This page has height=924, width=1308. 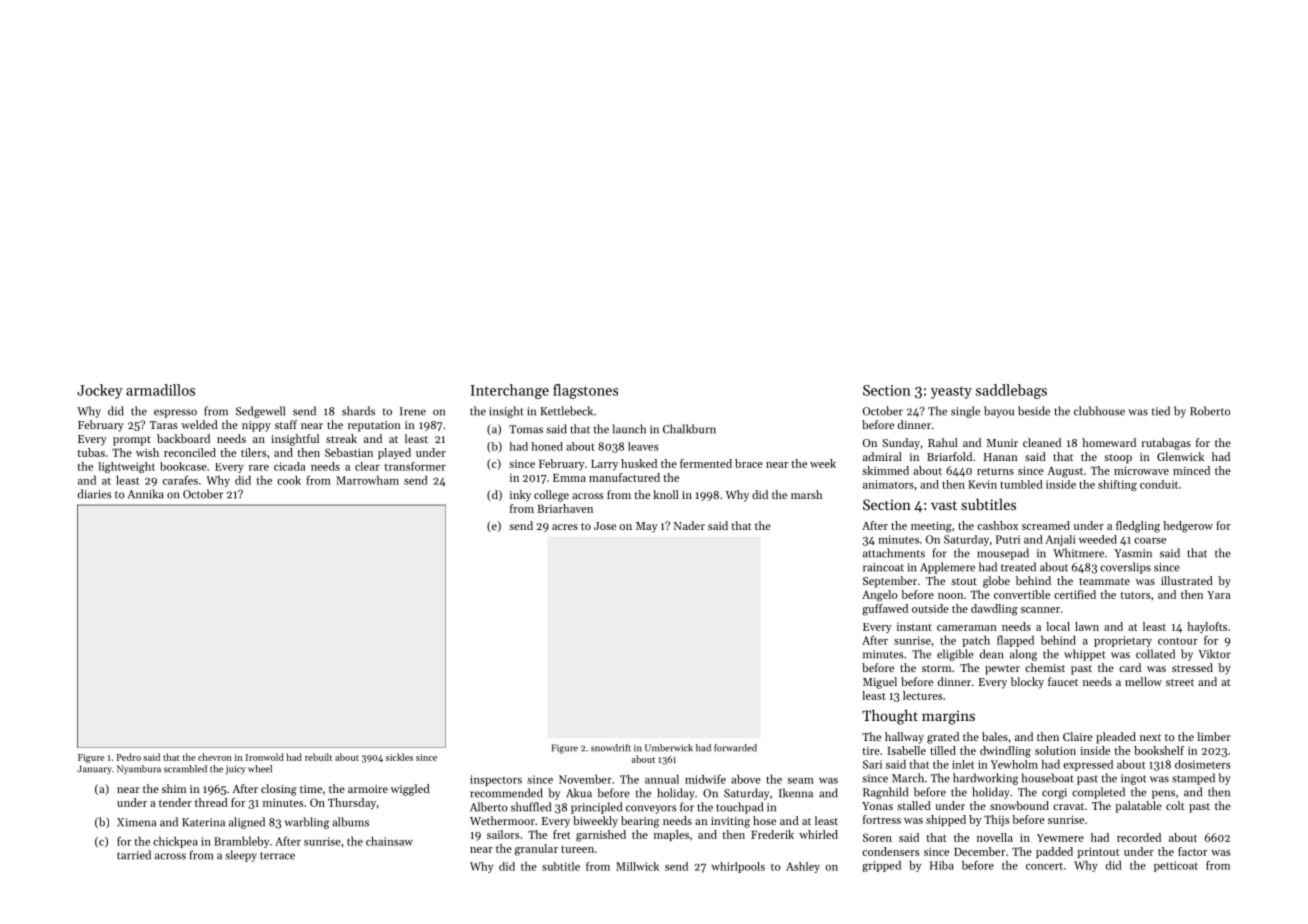 I want to click on Roberto, so click(x=1210, y=411).
